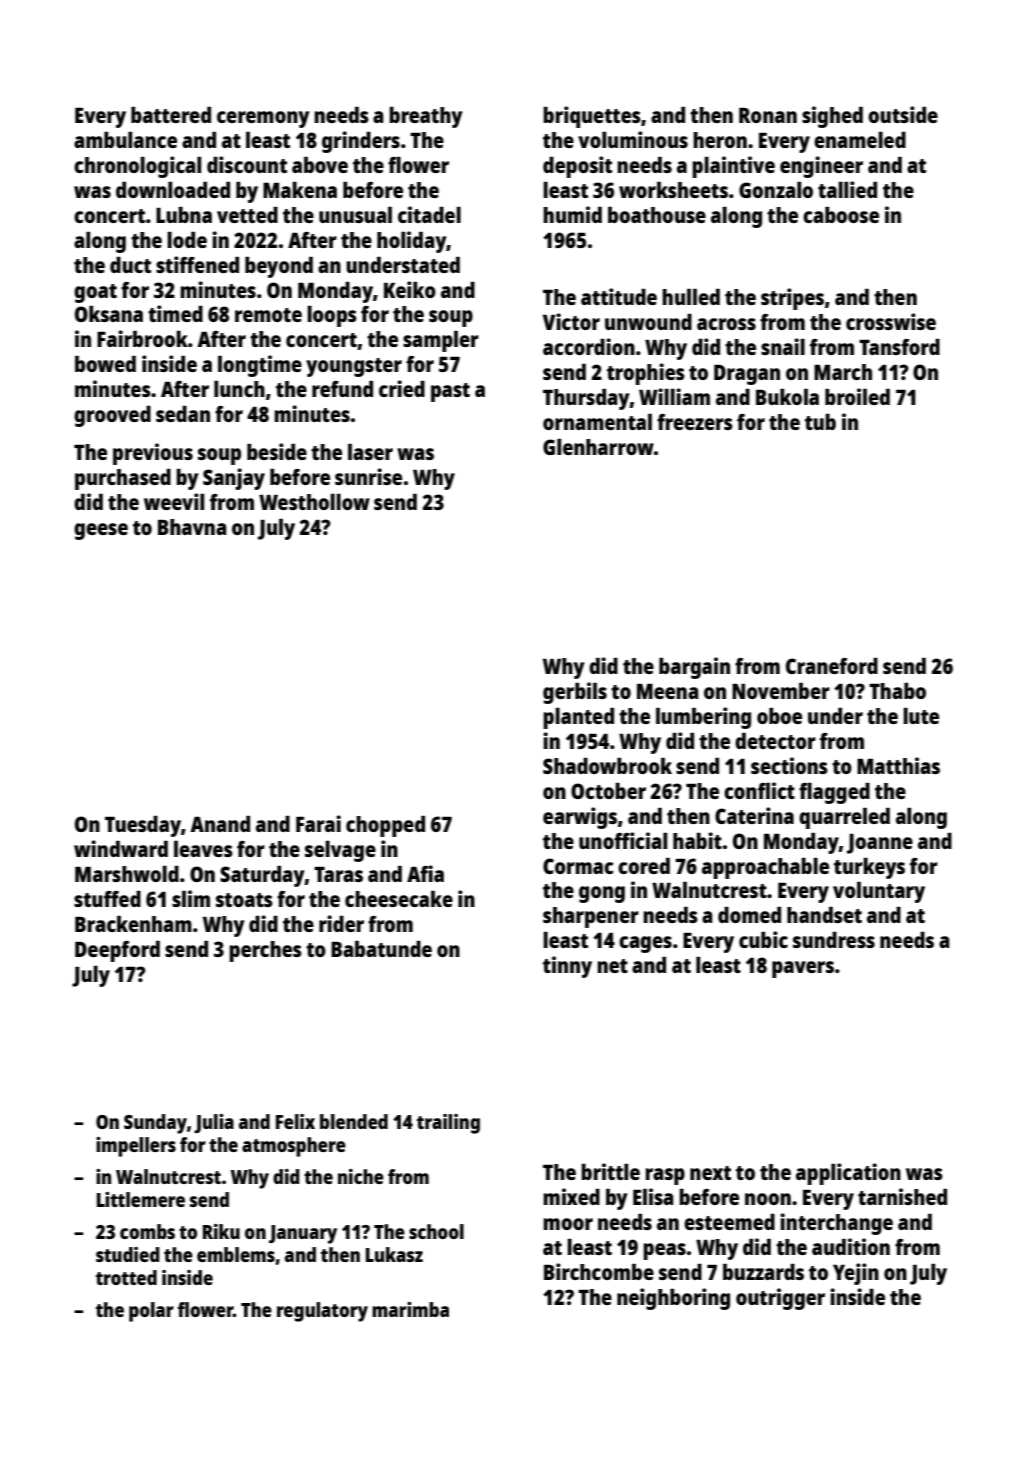 The height and width of the screenshot is (1463, 1030). I want to click on Farai, so click(318, 823).
